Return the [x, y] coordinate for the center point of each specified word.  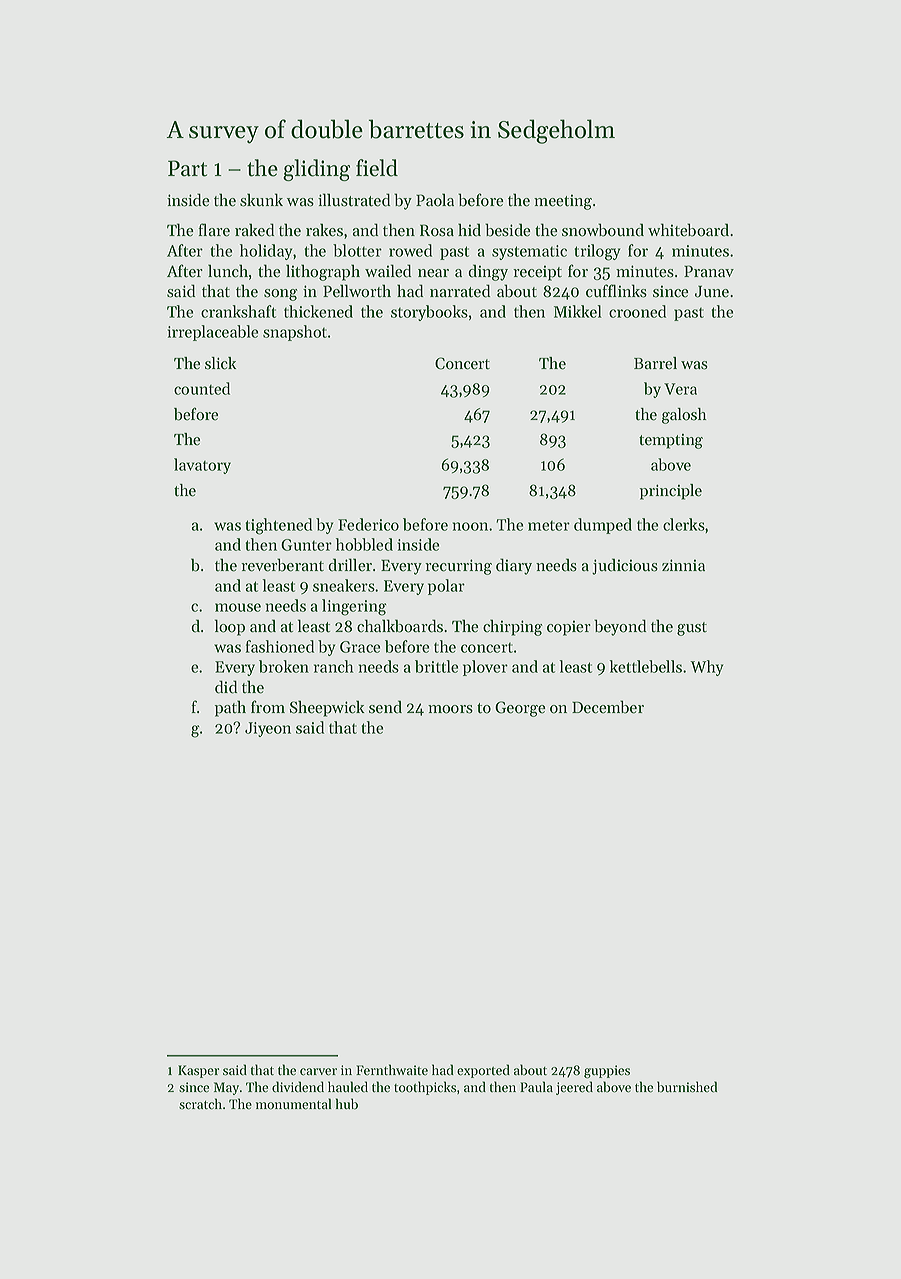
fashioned [280, 646]
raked [254, 230]
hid [469, 230]
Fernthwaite [392, 1070]
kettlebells [646, 666]
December [608, 707]
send [385, 707]
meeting [563, 202]
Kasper [198, 1071]
